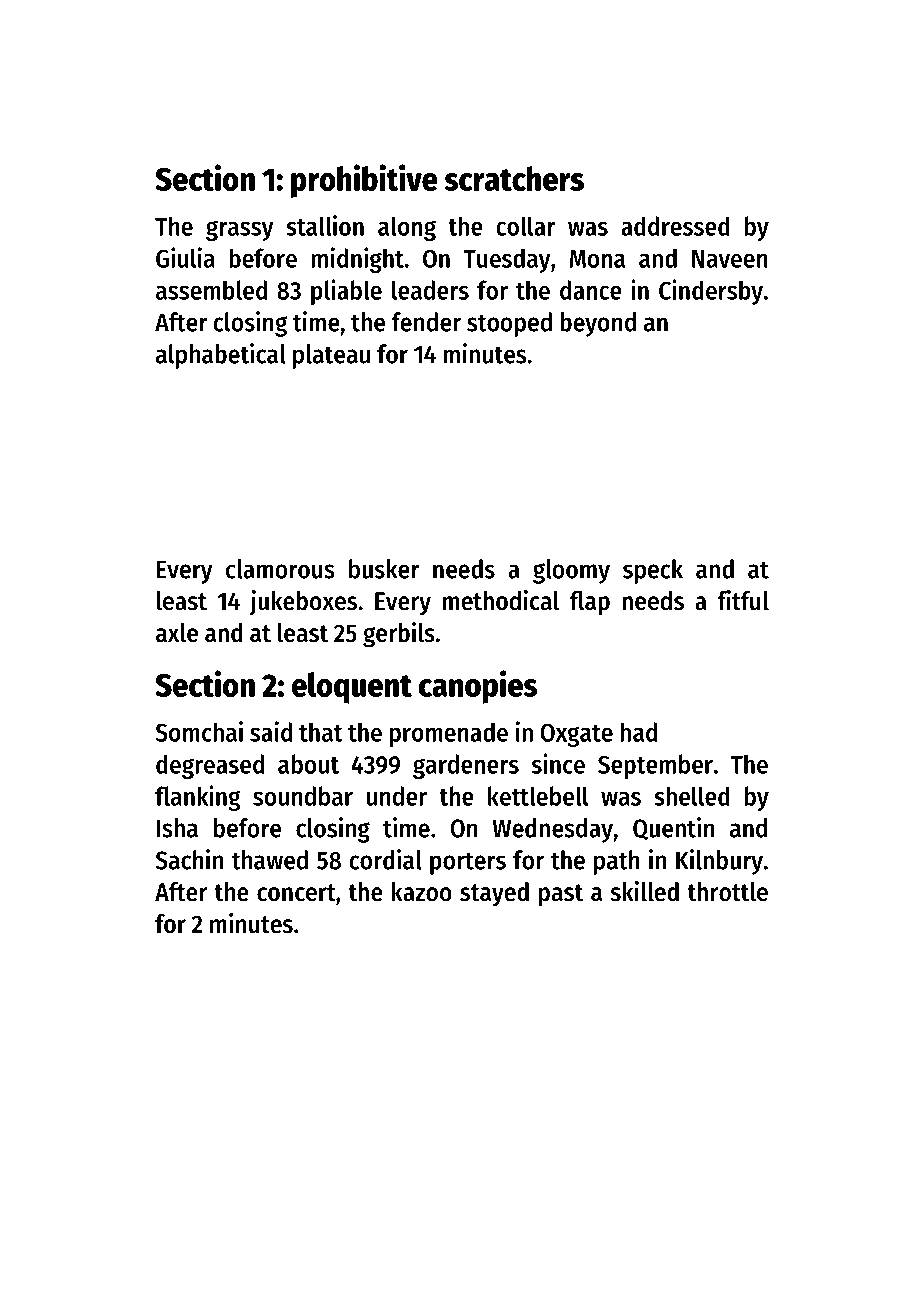  What do you see at coordinates (331, 356) in the image?
I see `plateau` at bounding box center [331, 356].
